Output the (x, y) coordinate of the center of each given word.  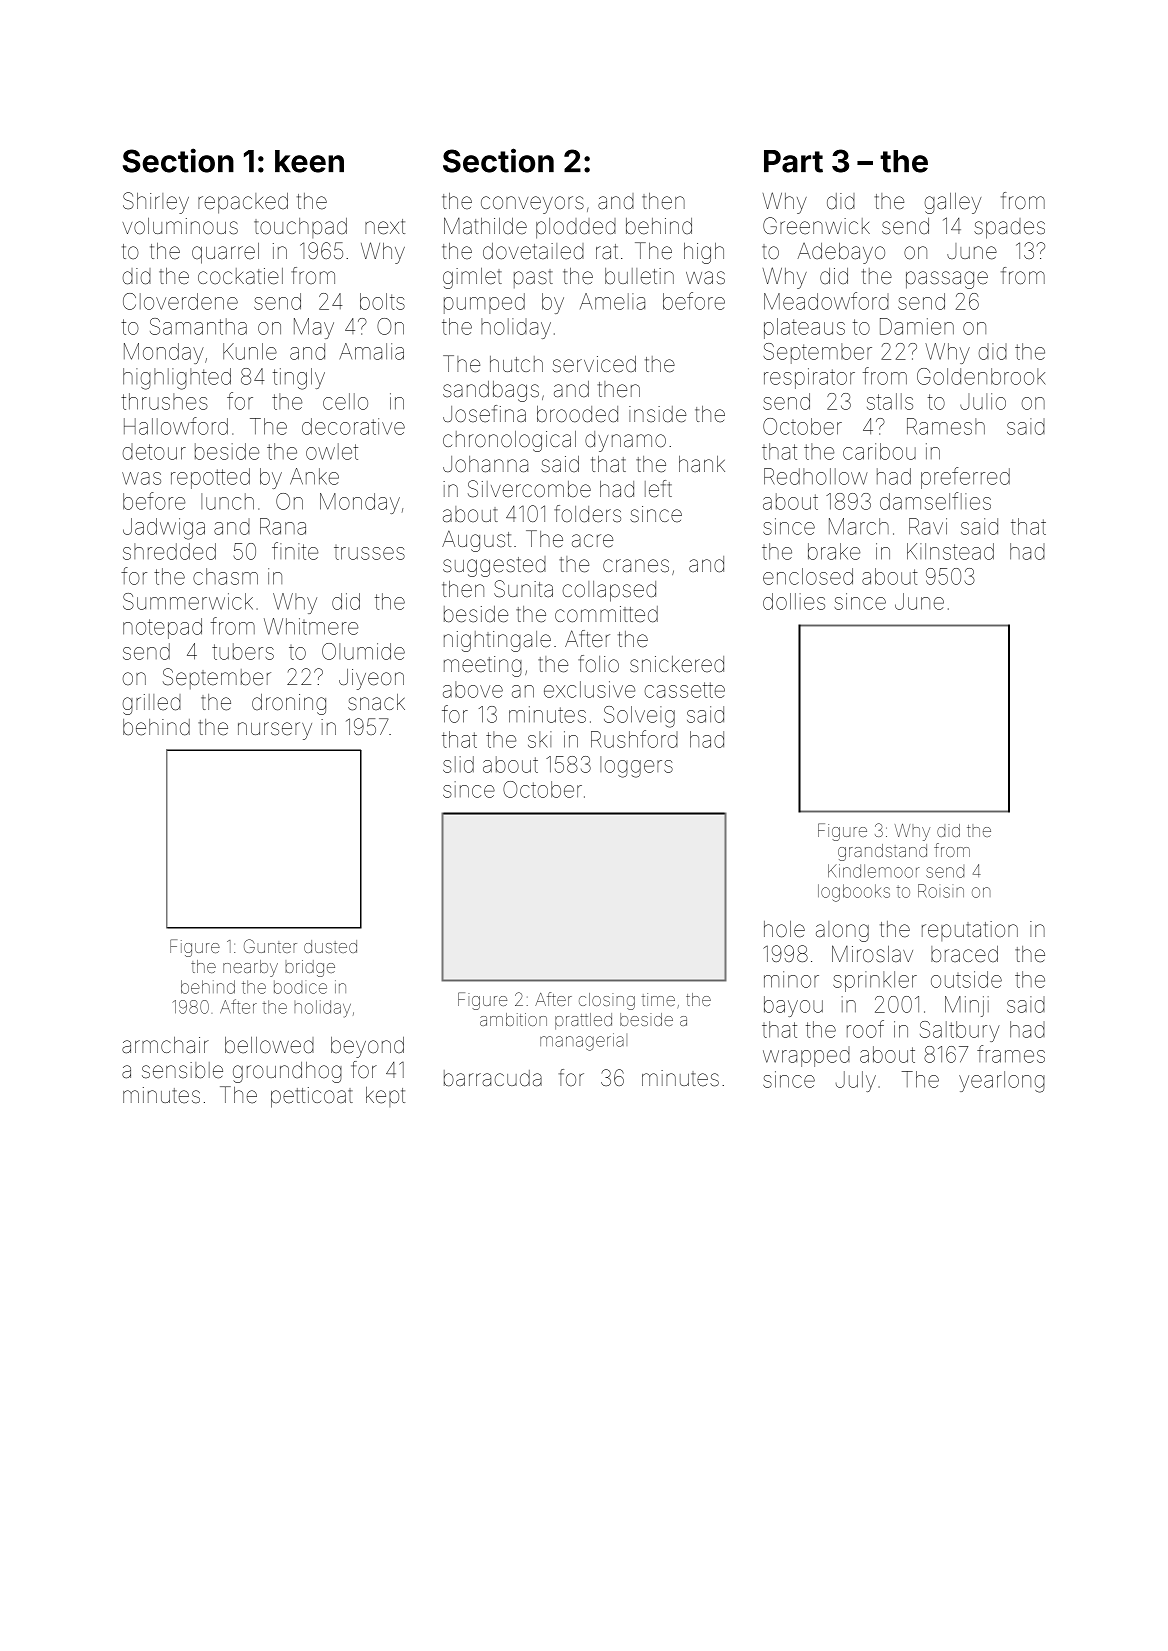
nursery (275, 731)
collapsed (609, 591)
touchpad (300, 228)
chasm (225, 576)
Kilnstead (950, 551)
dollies (794, 601)
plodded (576, 228)
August (476, 541)
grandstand (882, 852)
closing (607, 1001)
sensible (182, 1070)
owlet (332, 451)
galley (953, 203)
